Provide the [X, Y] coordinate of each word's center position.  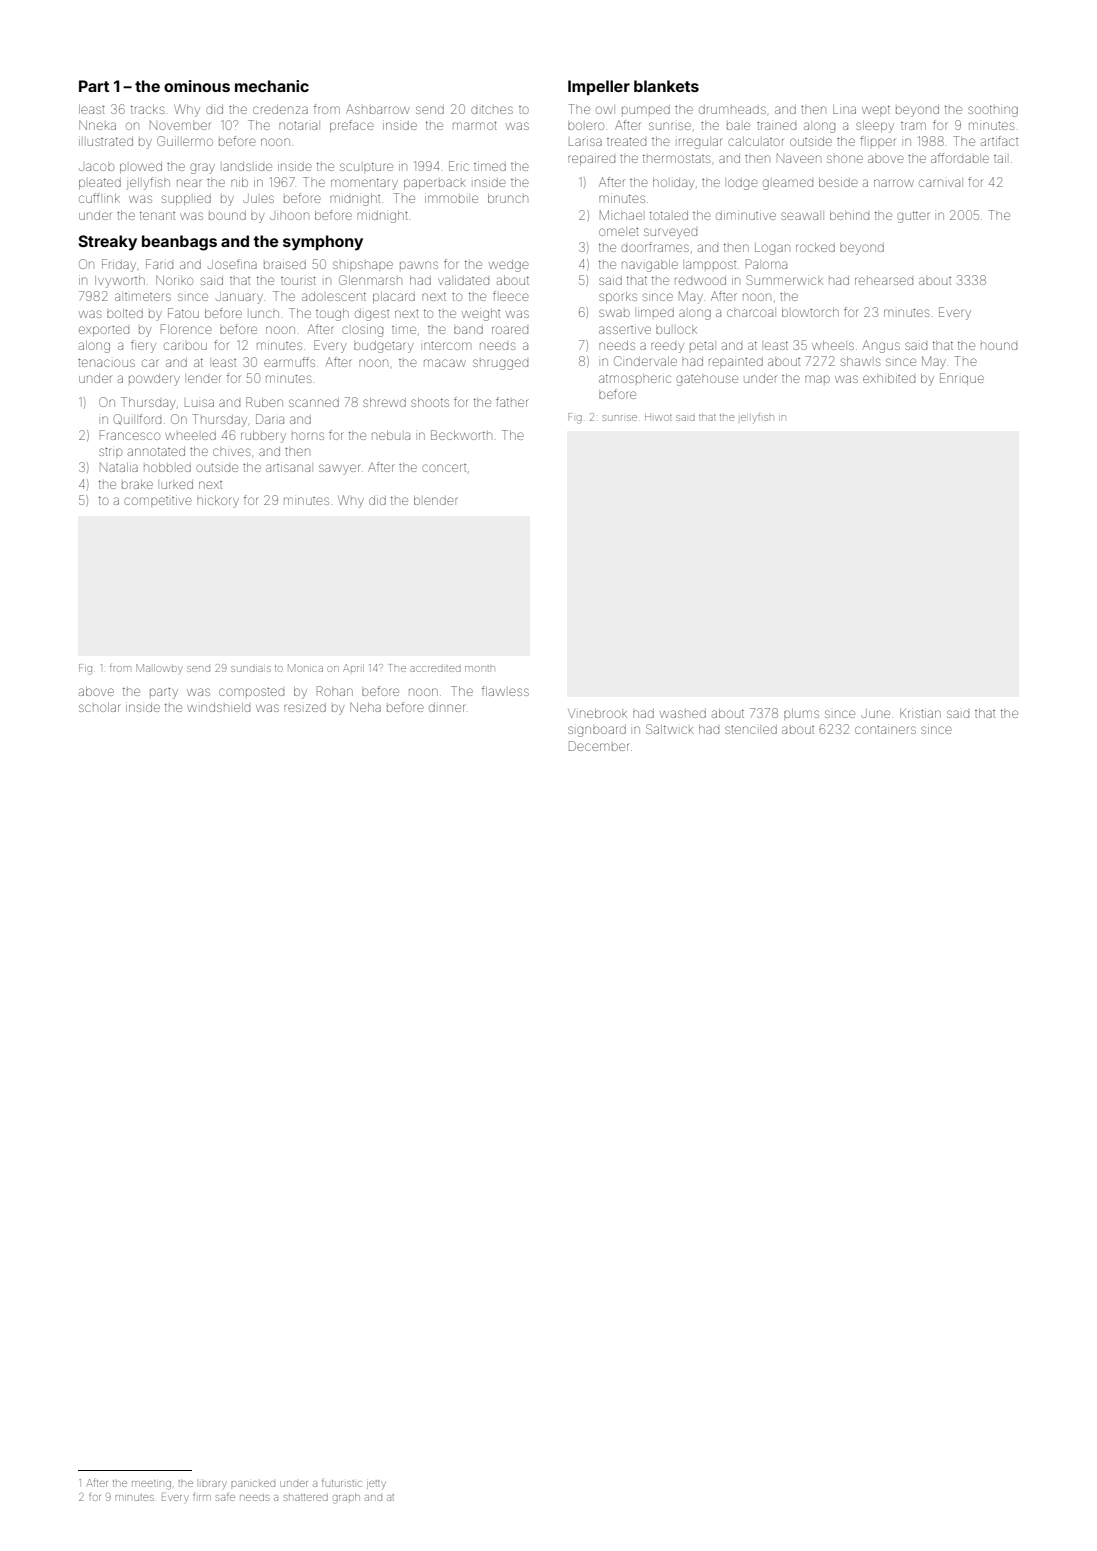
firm [202, 1497]
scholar [100, 707]
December [599, 746]
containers [885, 729]
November [180, 125]
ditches [492, 109]
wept [876, 109]
